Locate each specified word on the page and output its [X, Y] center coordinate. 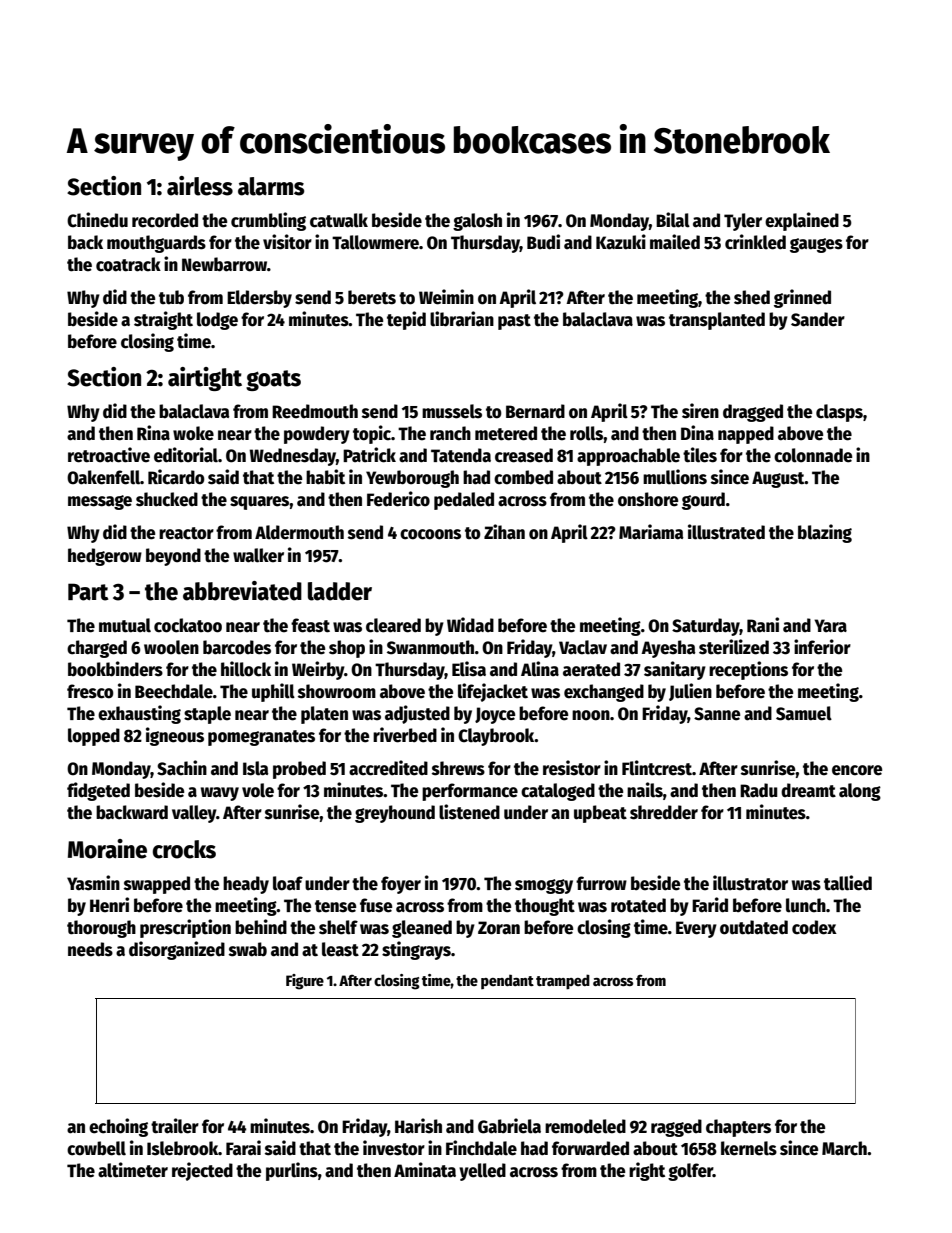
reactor [186, 533]
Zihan [504, 532]
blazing [825, 533]
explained [802, 221]
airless [200, 186]
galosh [477, 222]
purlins [292, 1171]
